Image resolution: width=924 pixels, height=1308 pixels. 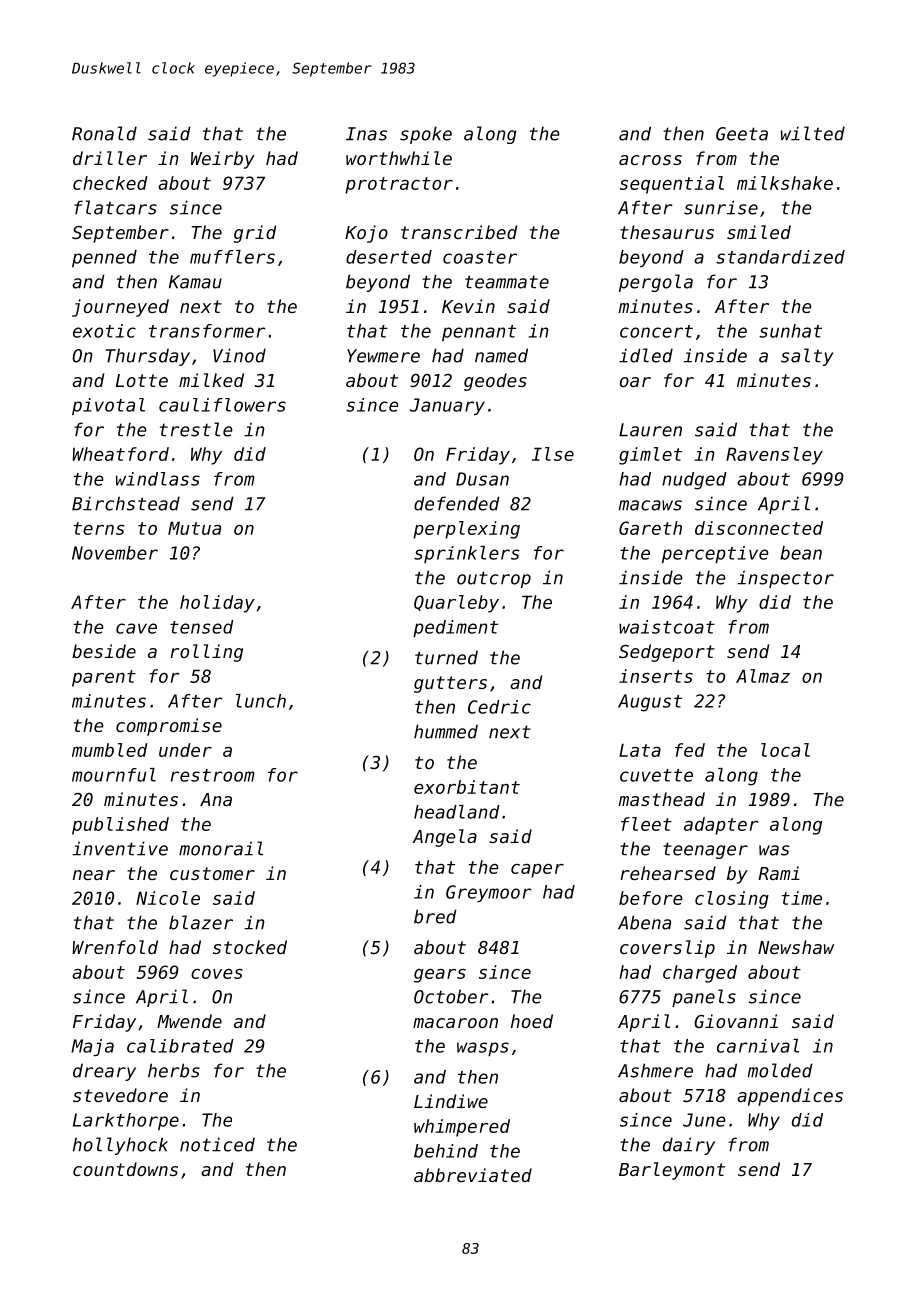 I want to click on pennant, so click(x=479, y=333).
